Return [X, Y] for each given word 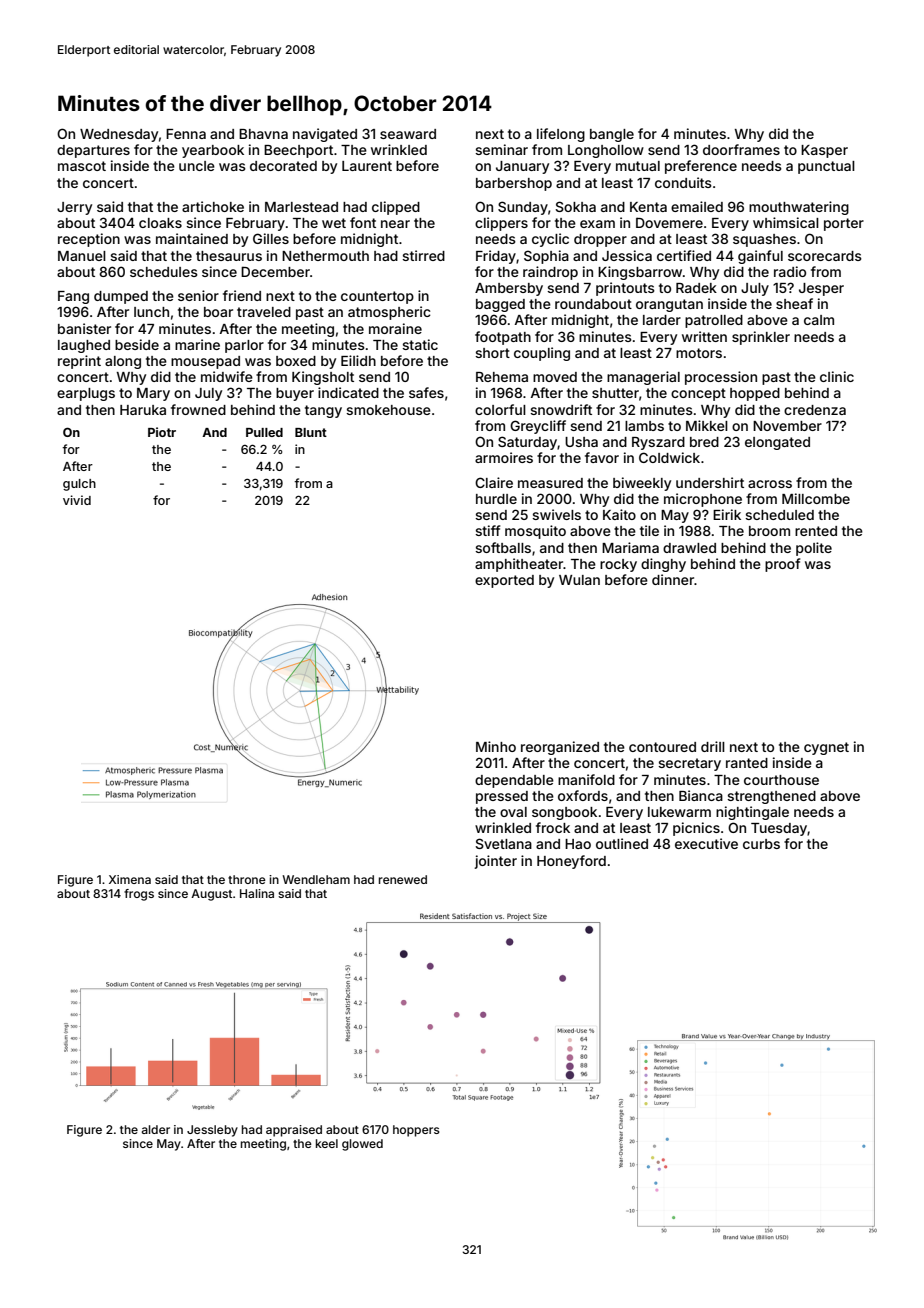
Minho [496, 746]
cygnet [826, 748]
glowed [362, 1145]
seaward [408, 134]
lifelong [561, 135]
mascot [82, 166]
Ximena [130, 879]
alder [156, 1129]
